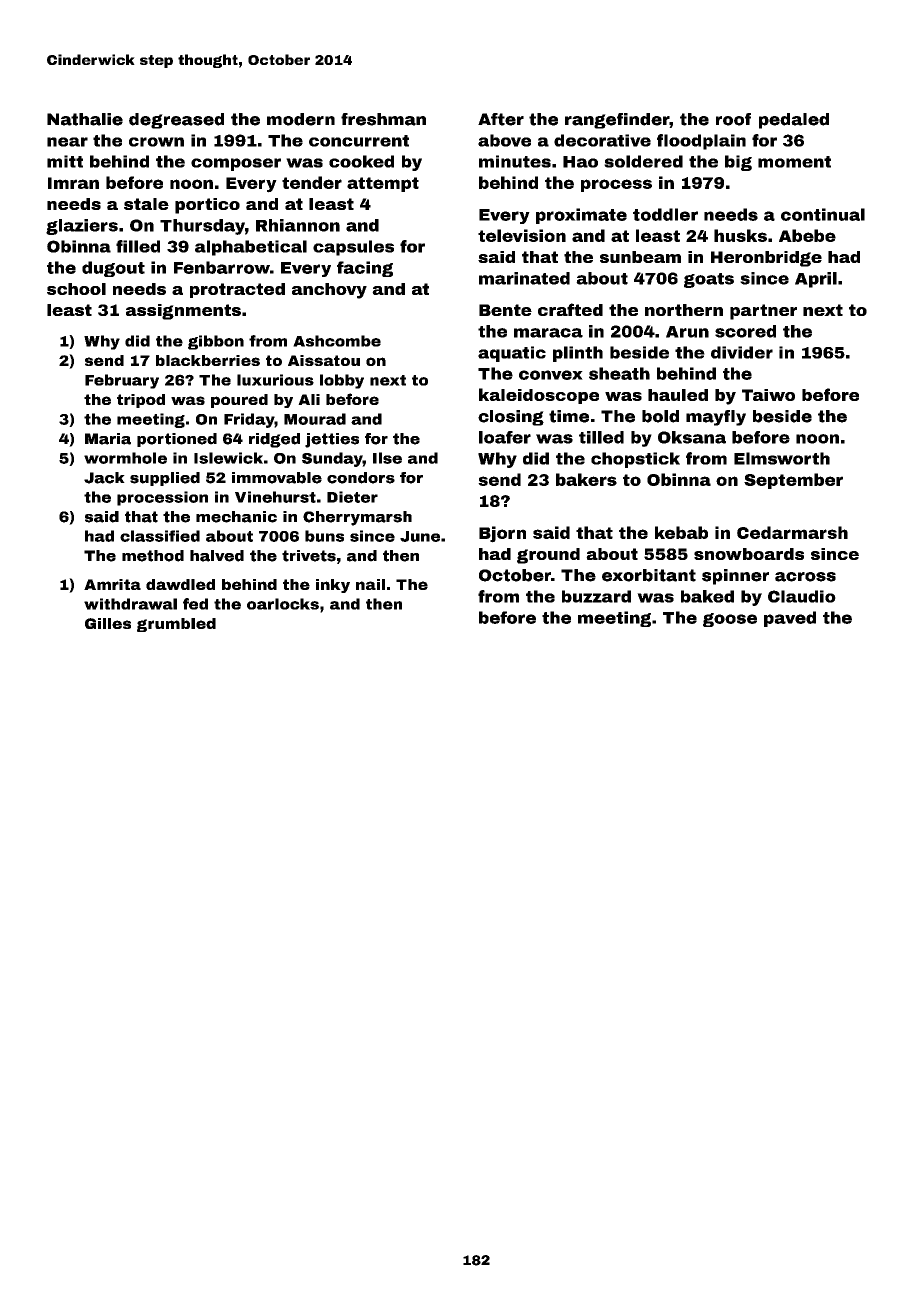 The image size is (924, 1308). Describe the element at coordinates (361, 478) in the page. I see `condors` at that location.
